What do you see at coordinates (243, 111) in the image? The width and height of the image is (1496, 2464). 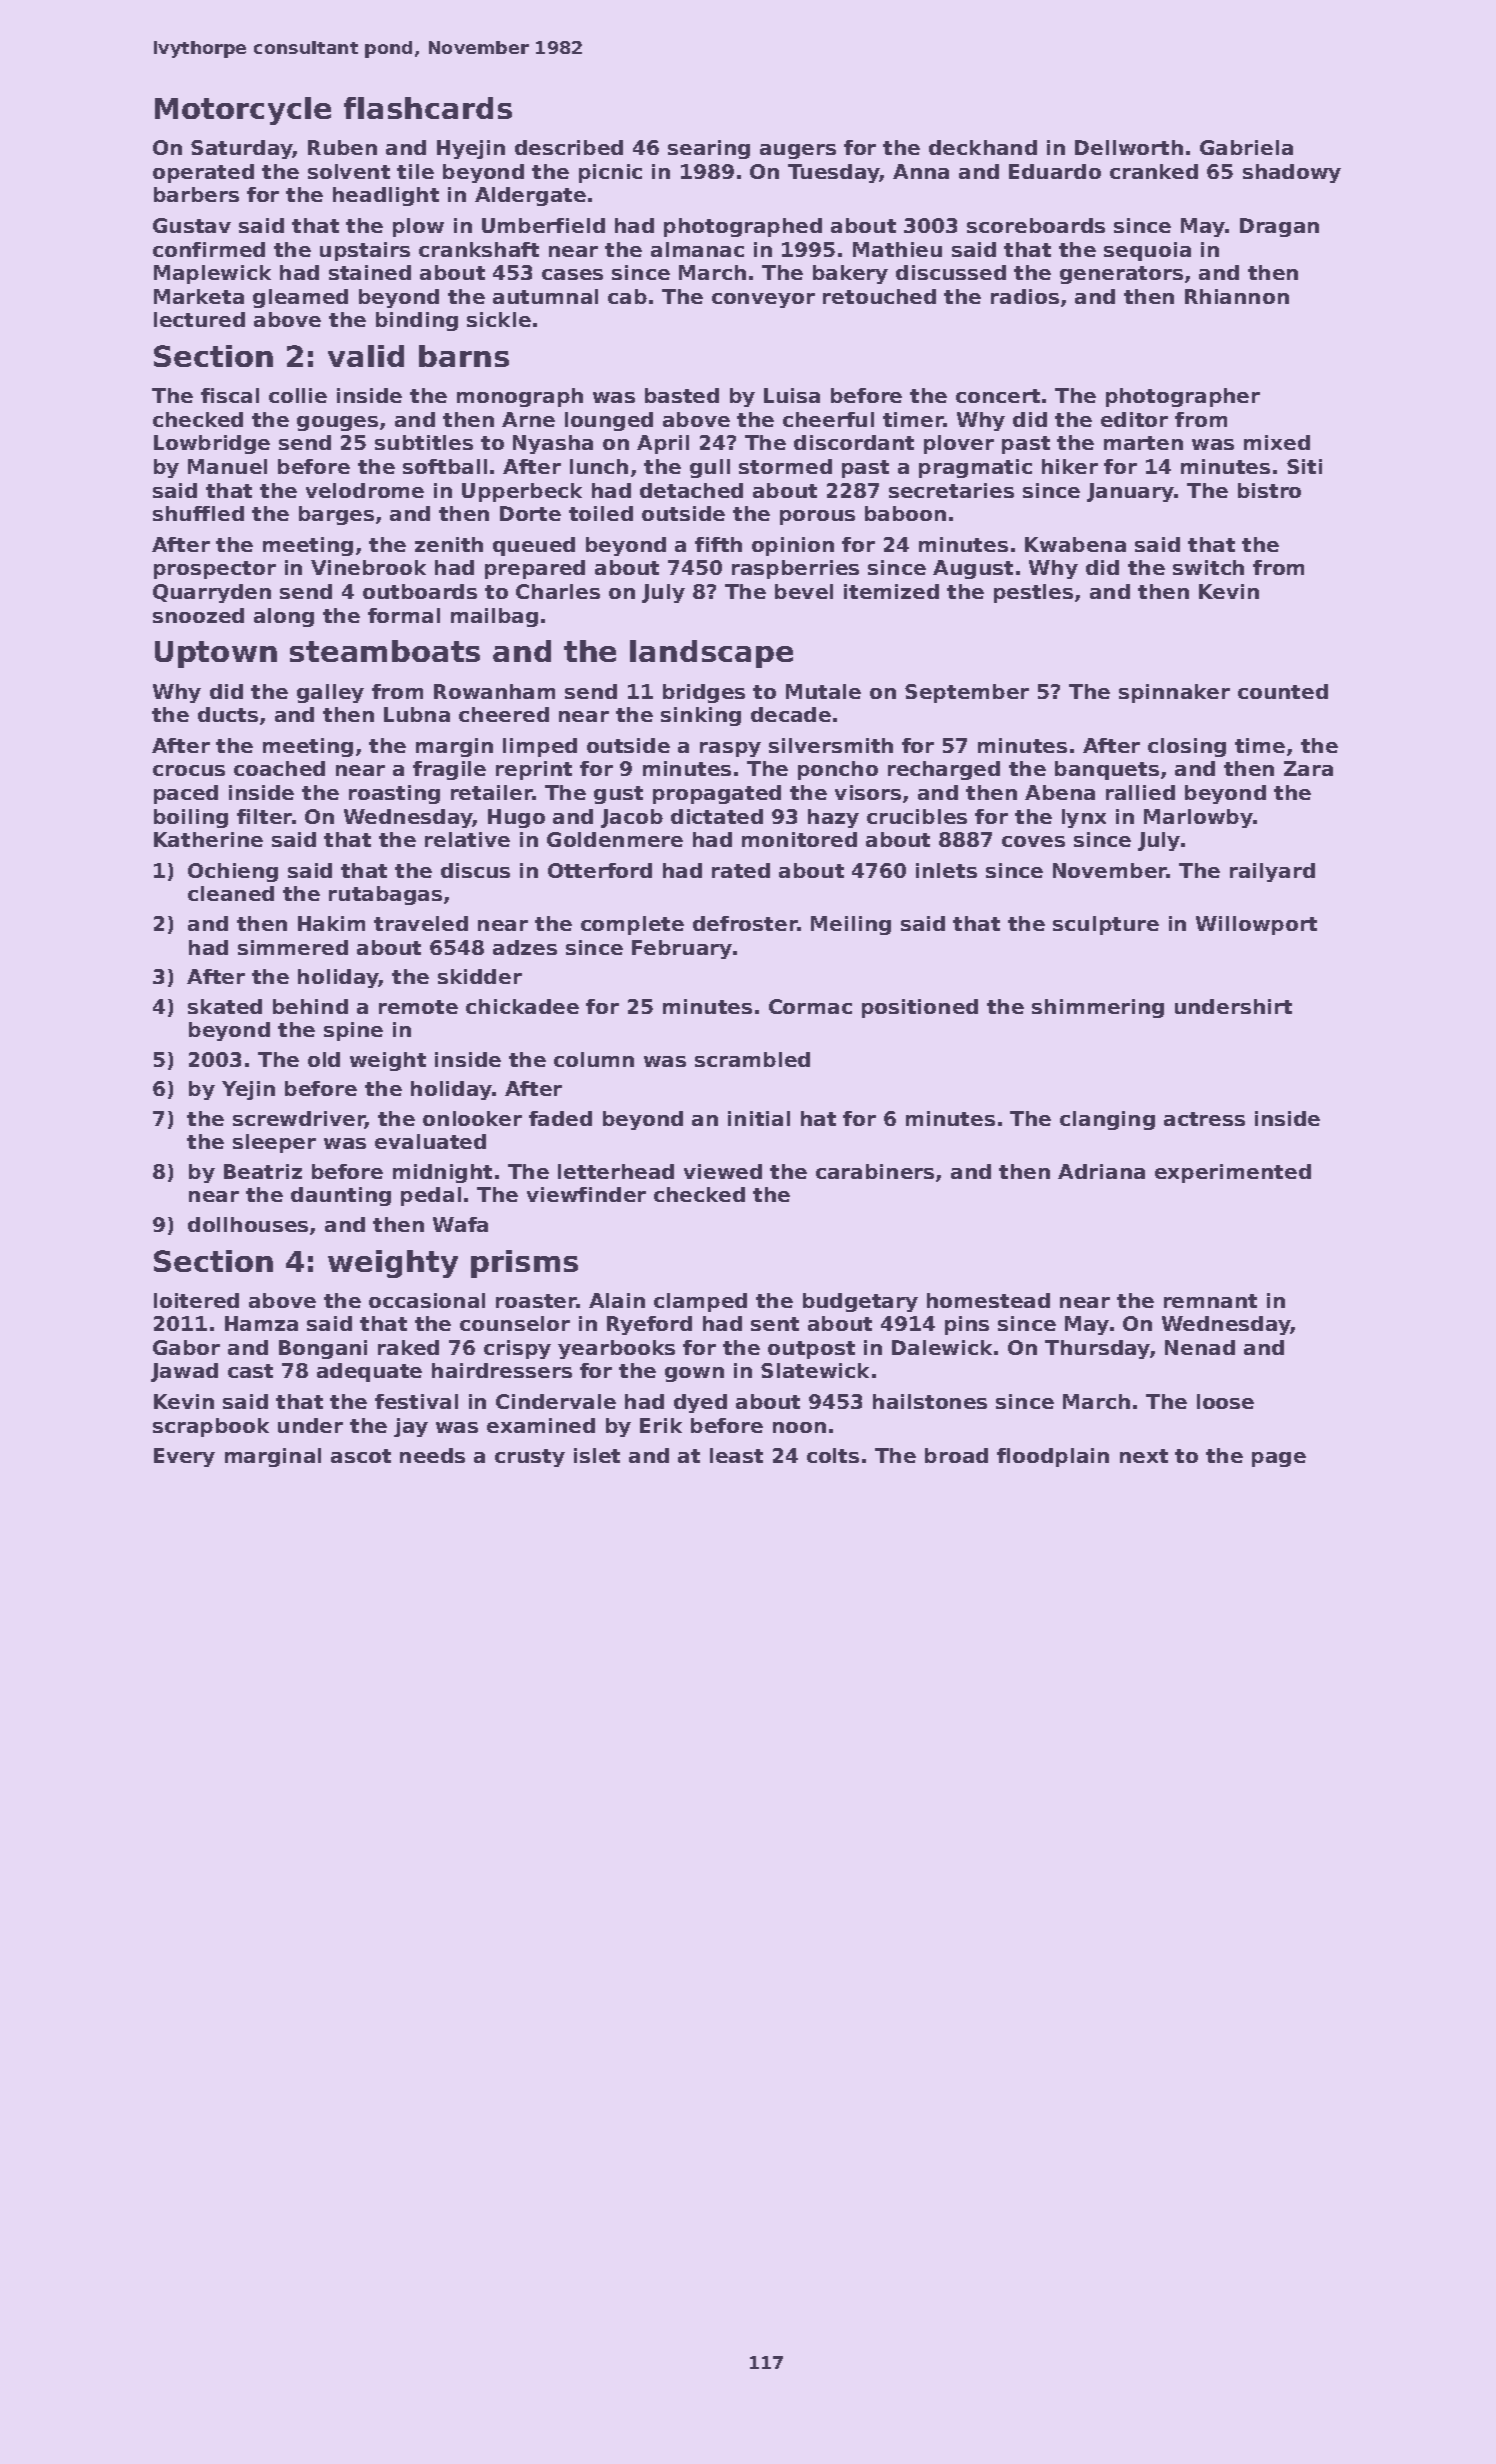 I see `Motorcycle` at bounding box center [243, 111].
